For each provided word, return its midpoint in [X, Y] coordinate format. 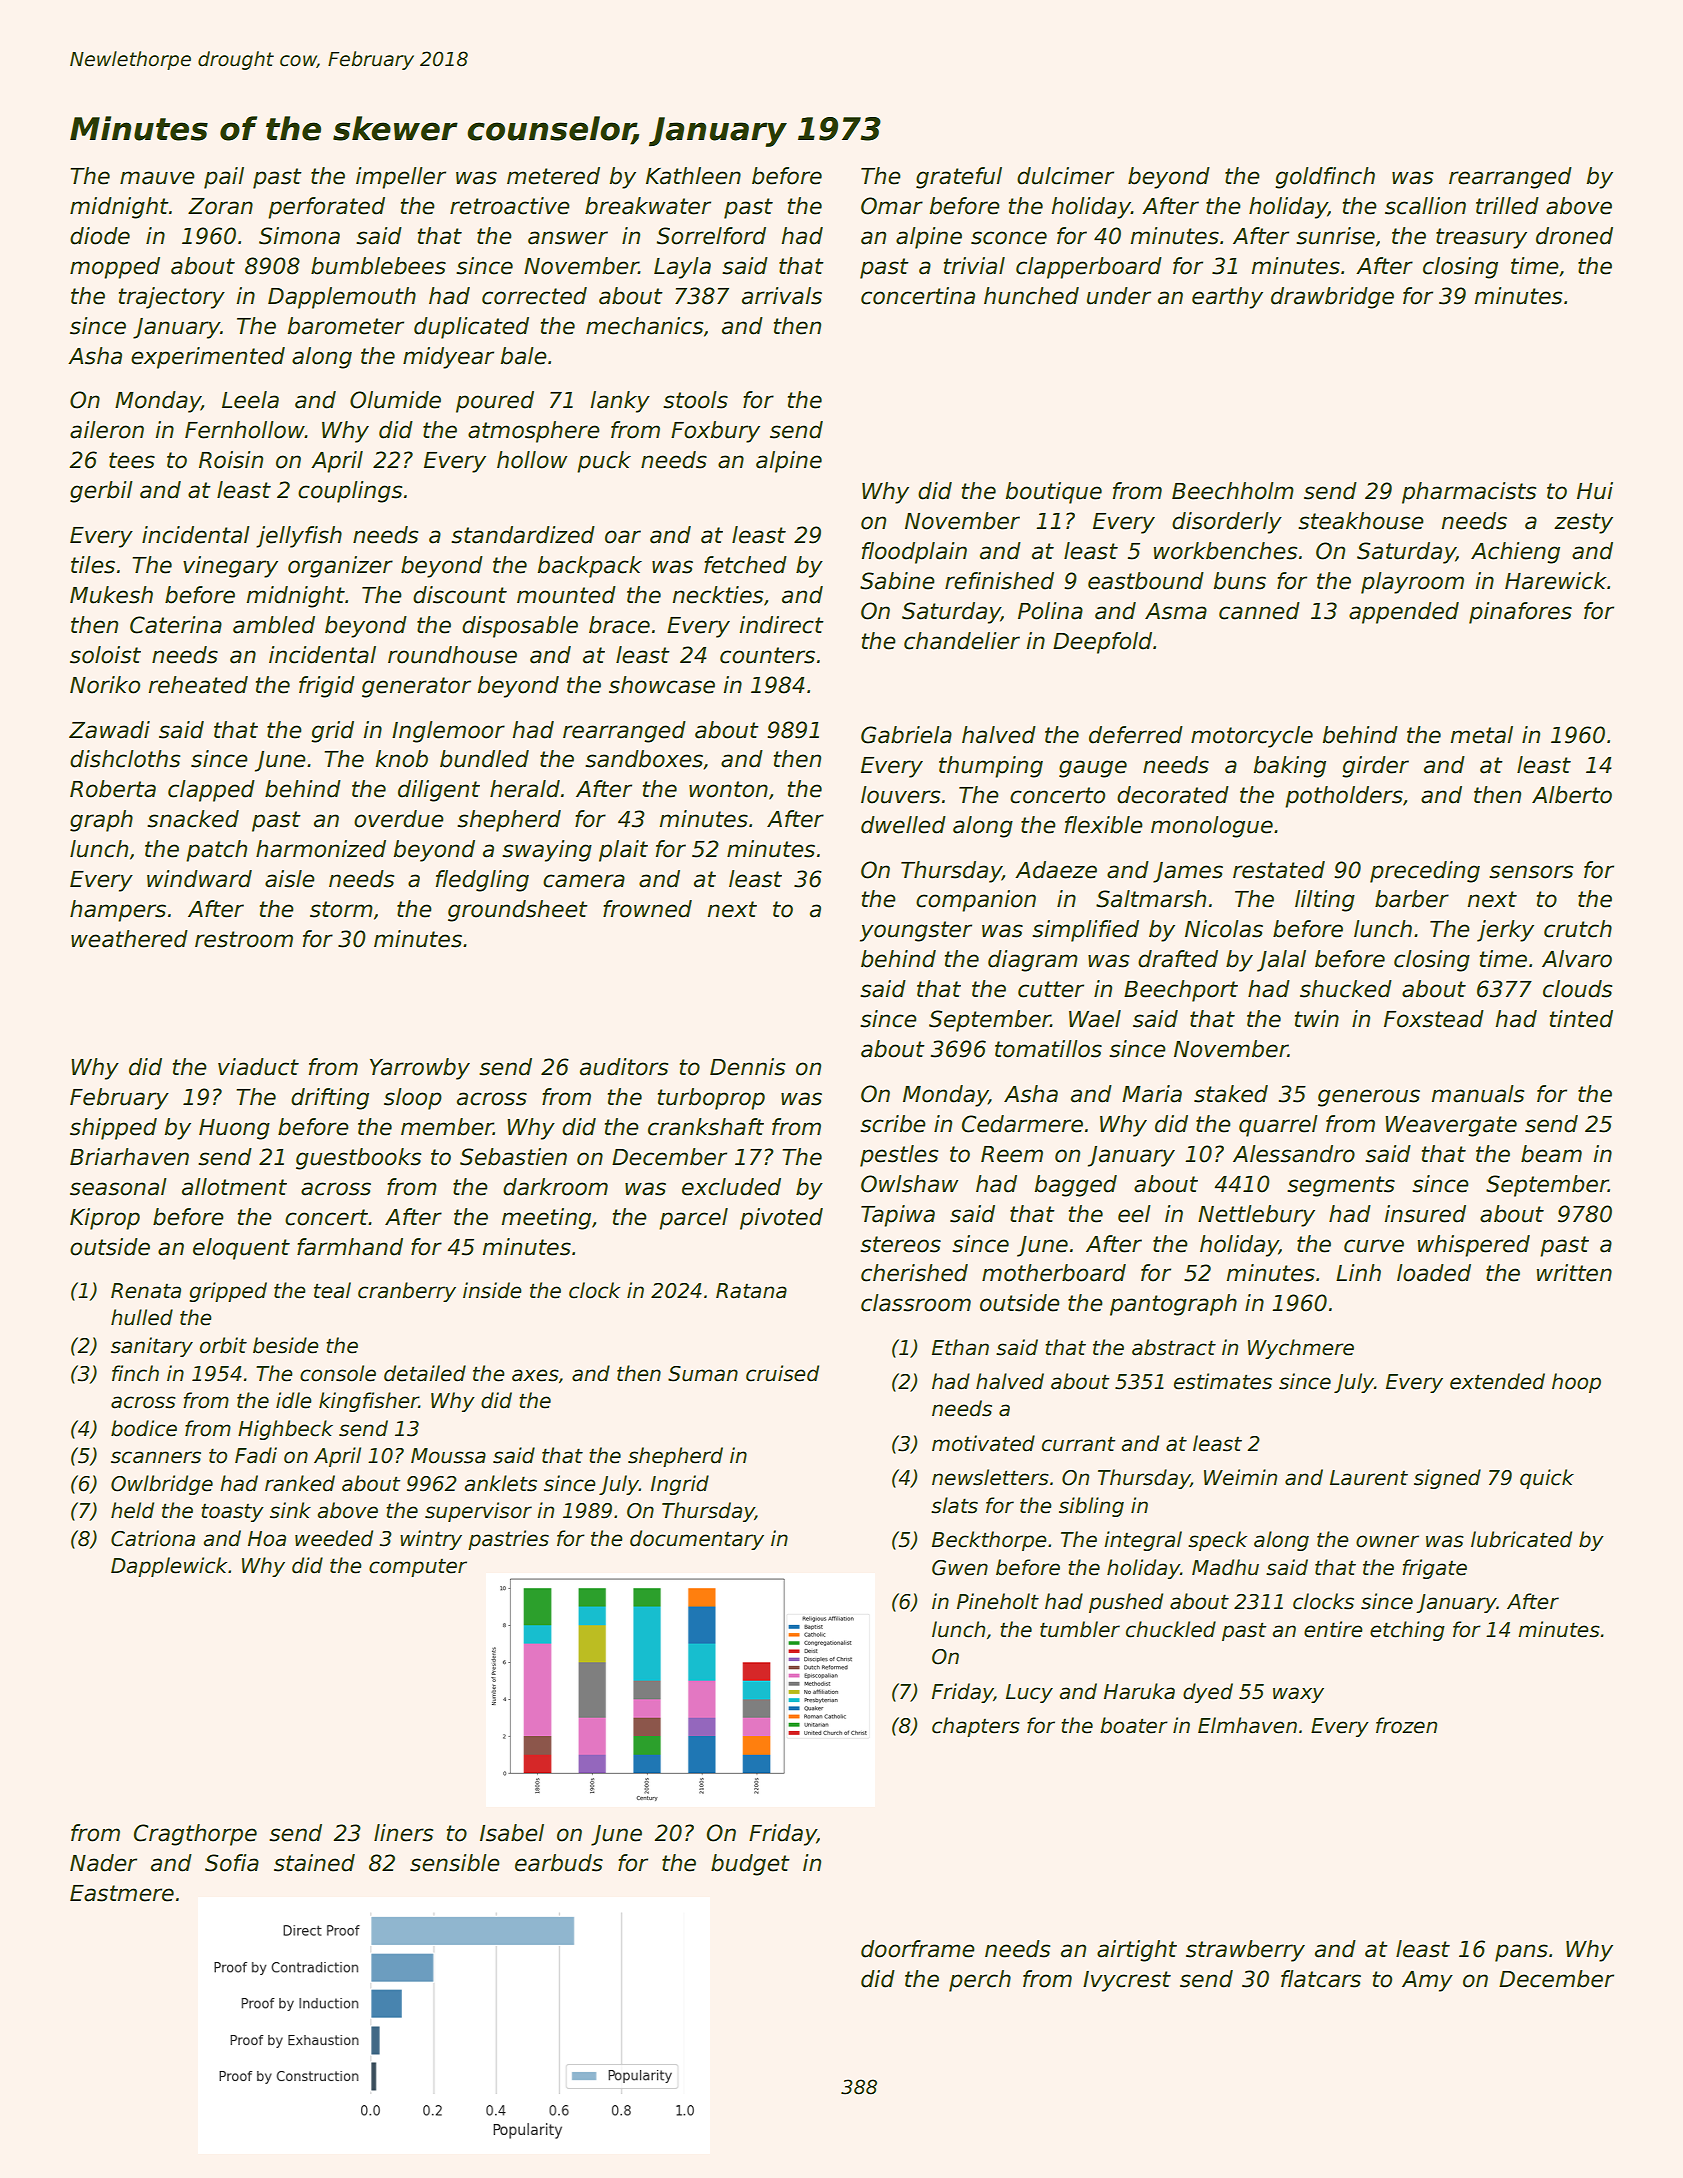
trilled [1507, 206]
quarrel [1278, 1126]
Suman [703, 1374]
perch [980, 1981]
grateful [959, 178]
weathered [129, 939]
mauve [157, 178]
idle [294, 1400]
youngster [916, 931]
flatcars [1321, 1979]
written [1574, 1273]
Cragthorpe [195, 1835]
